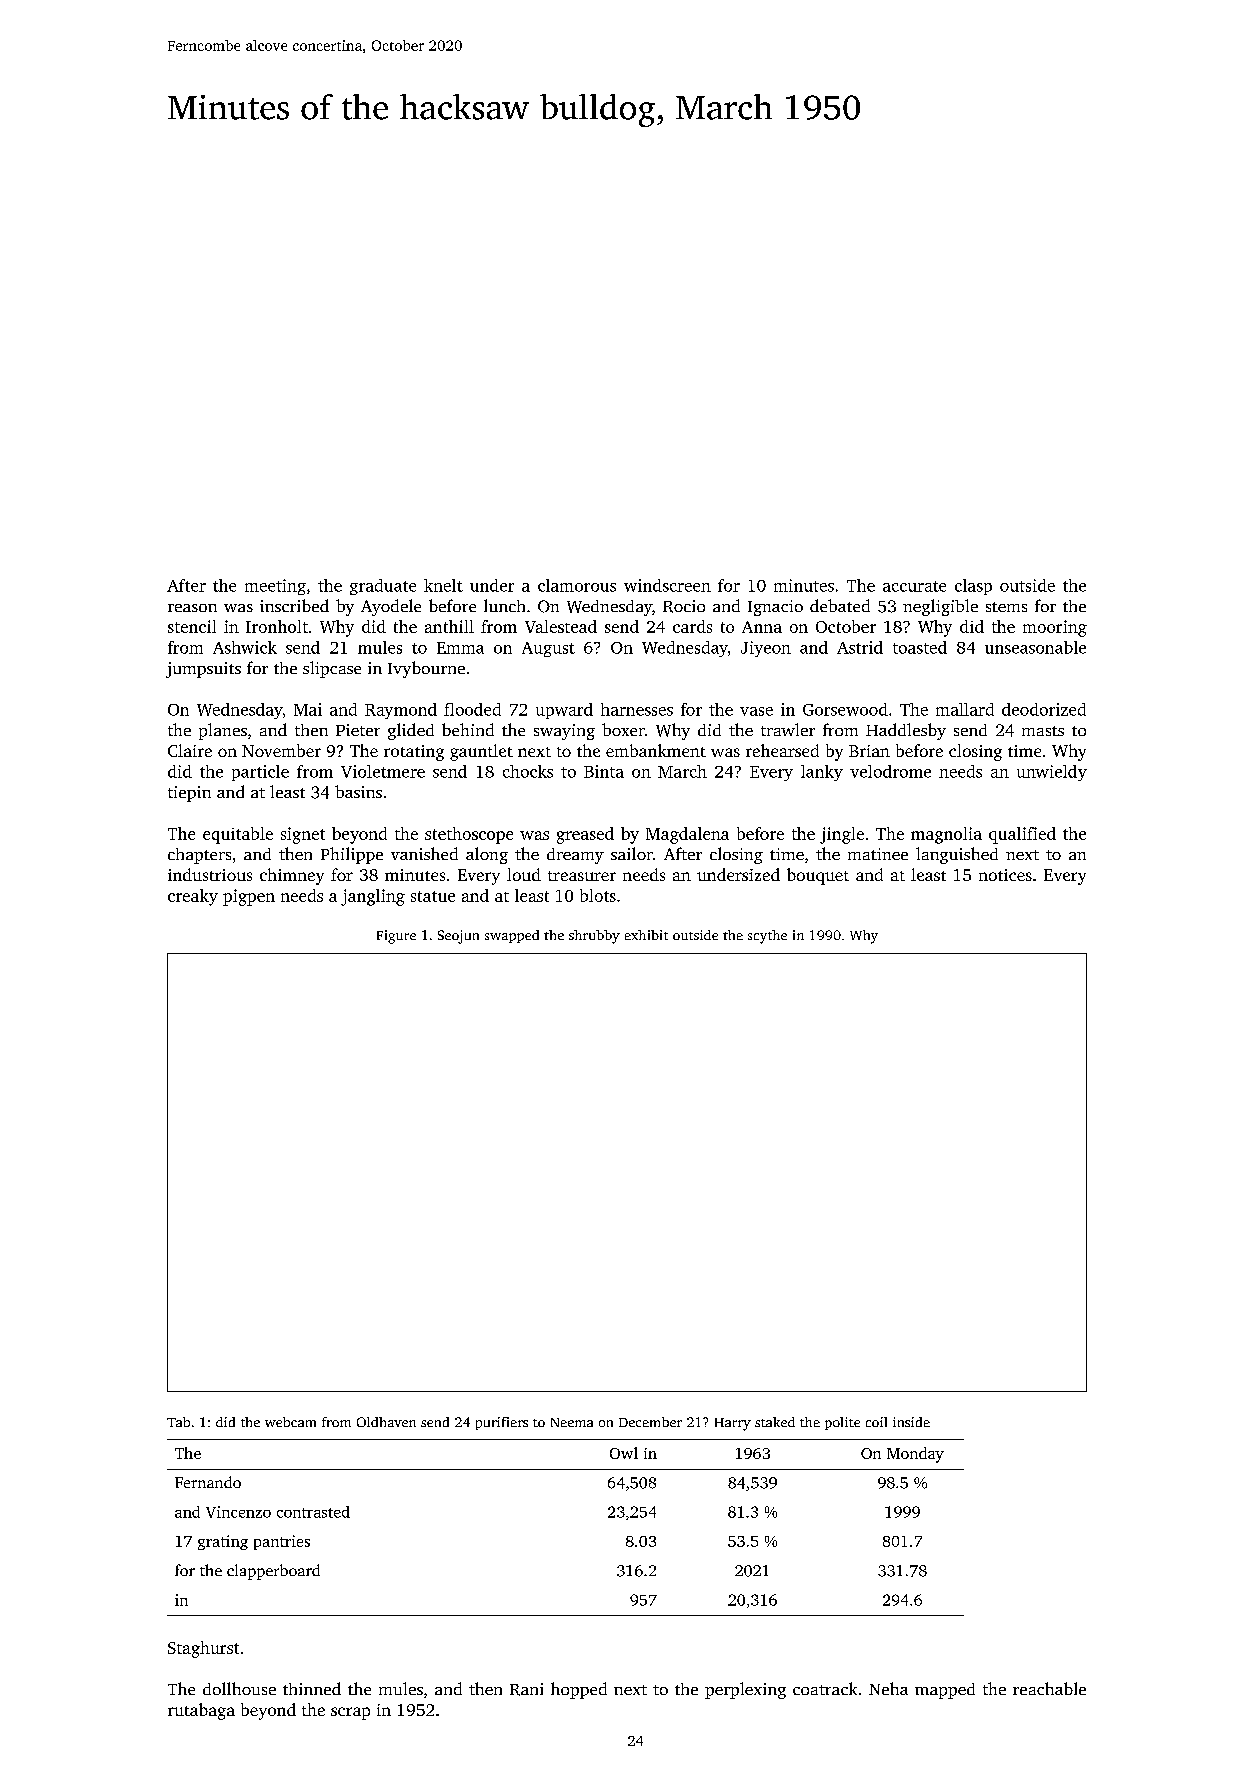 This page has height=1774, width=1254. Describe the element at coordinates (687, 835) in the page. I see `Magdalena` at that location.
